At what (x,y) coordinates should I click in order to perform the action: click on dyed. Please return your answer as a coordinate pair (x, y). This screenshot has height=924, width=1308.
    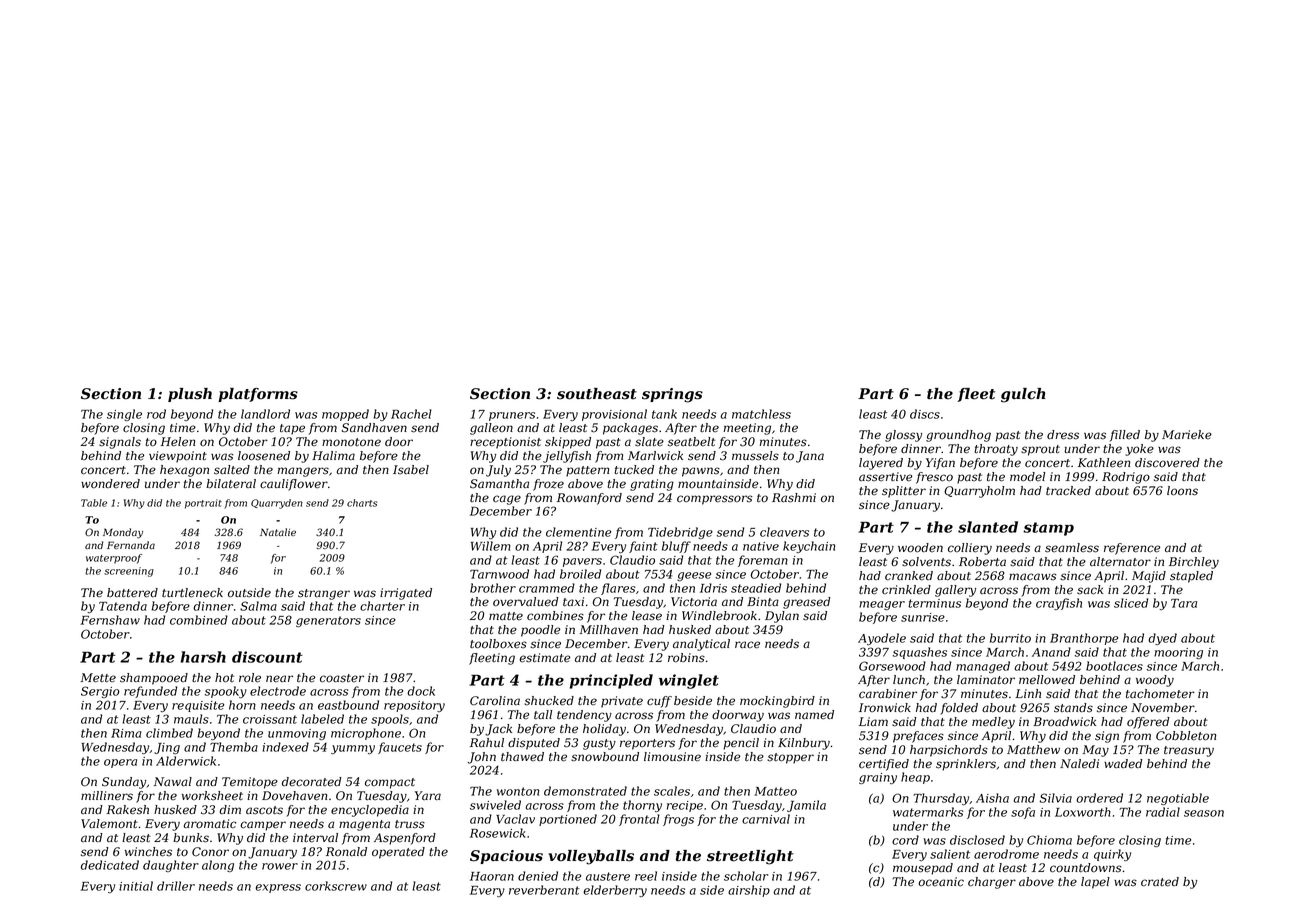
    Looking at the image, I should click on (1162, 639).
